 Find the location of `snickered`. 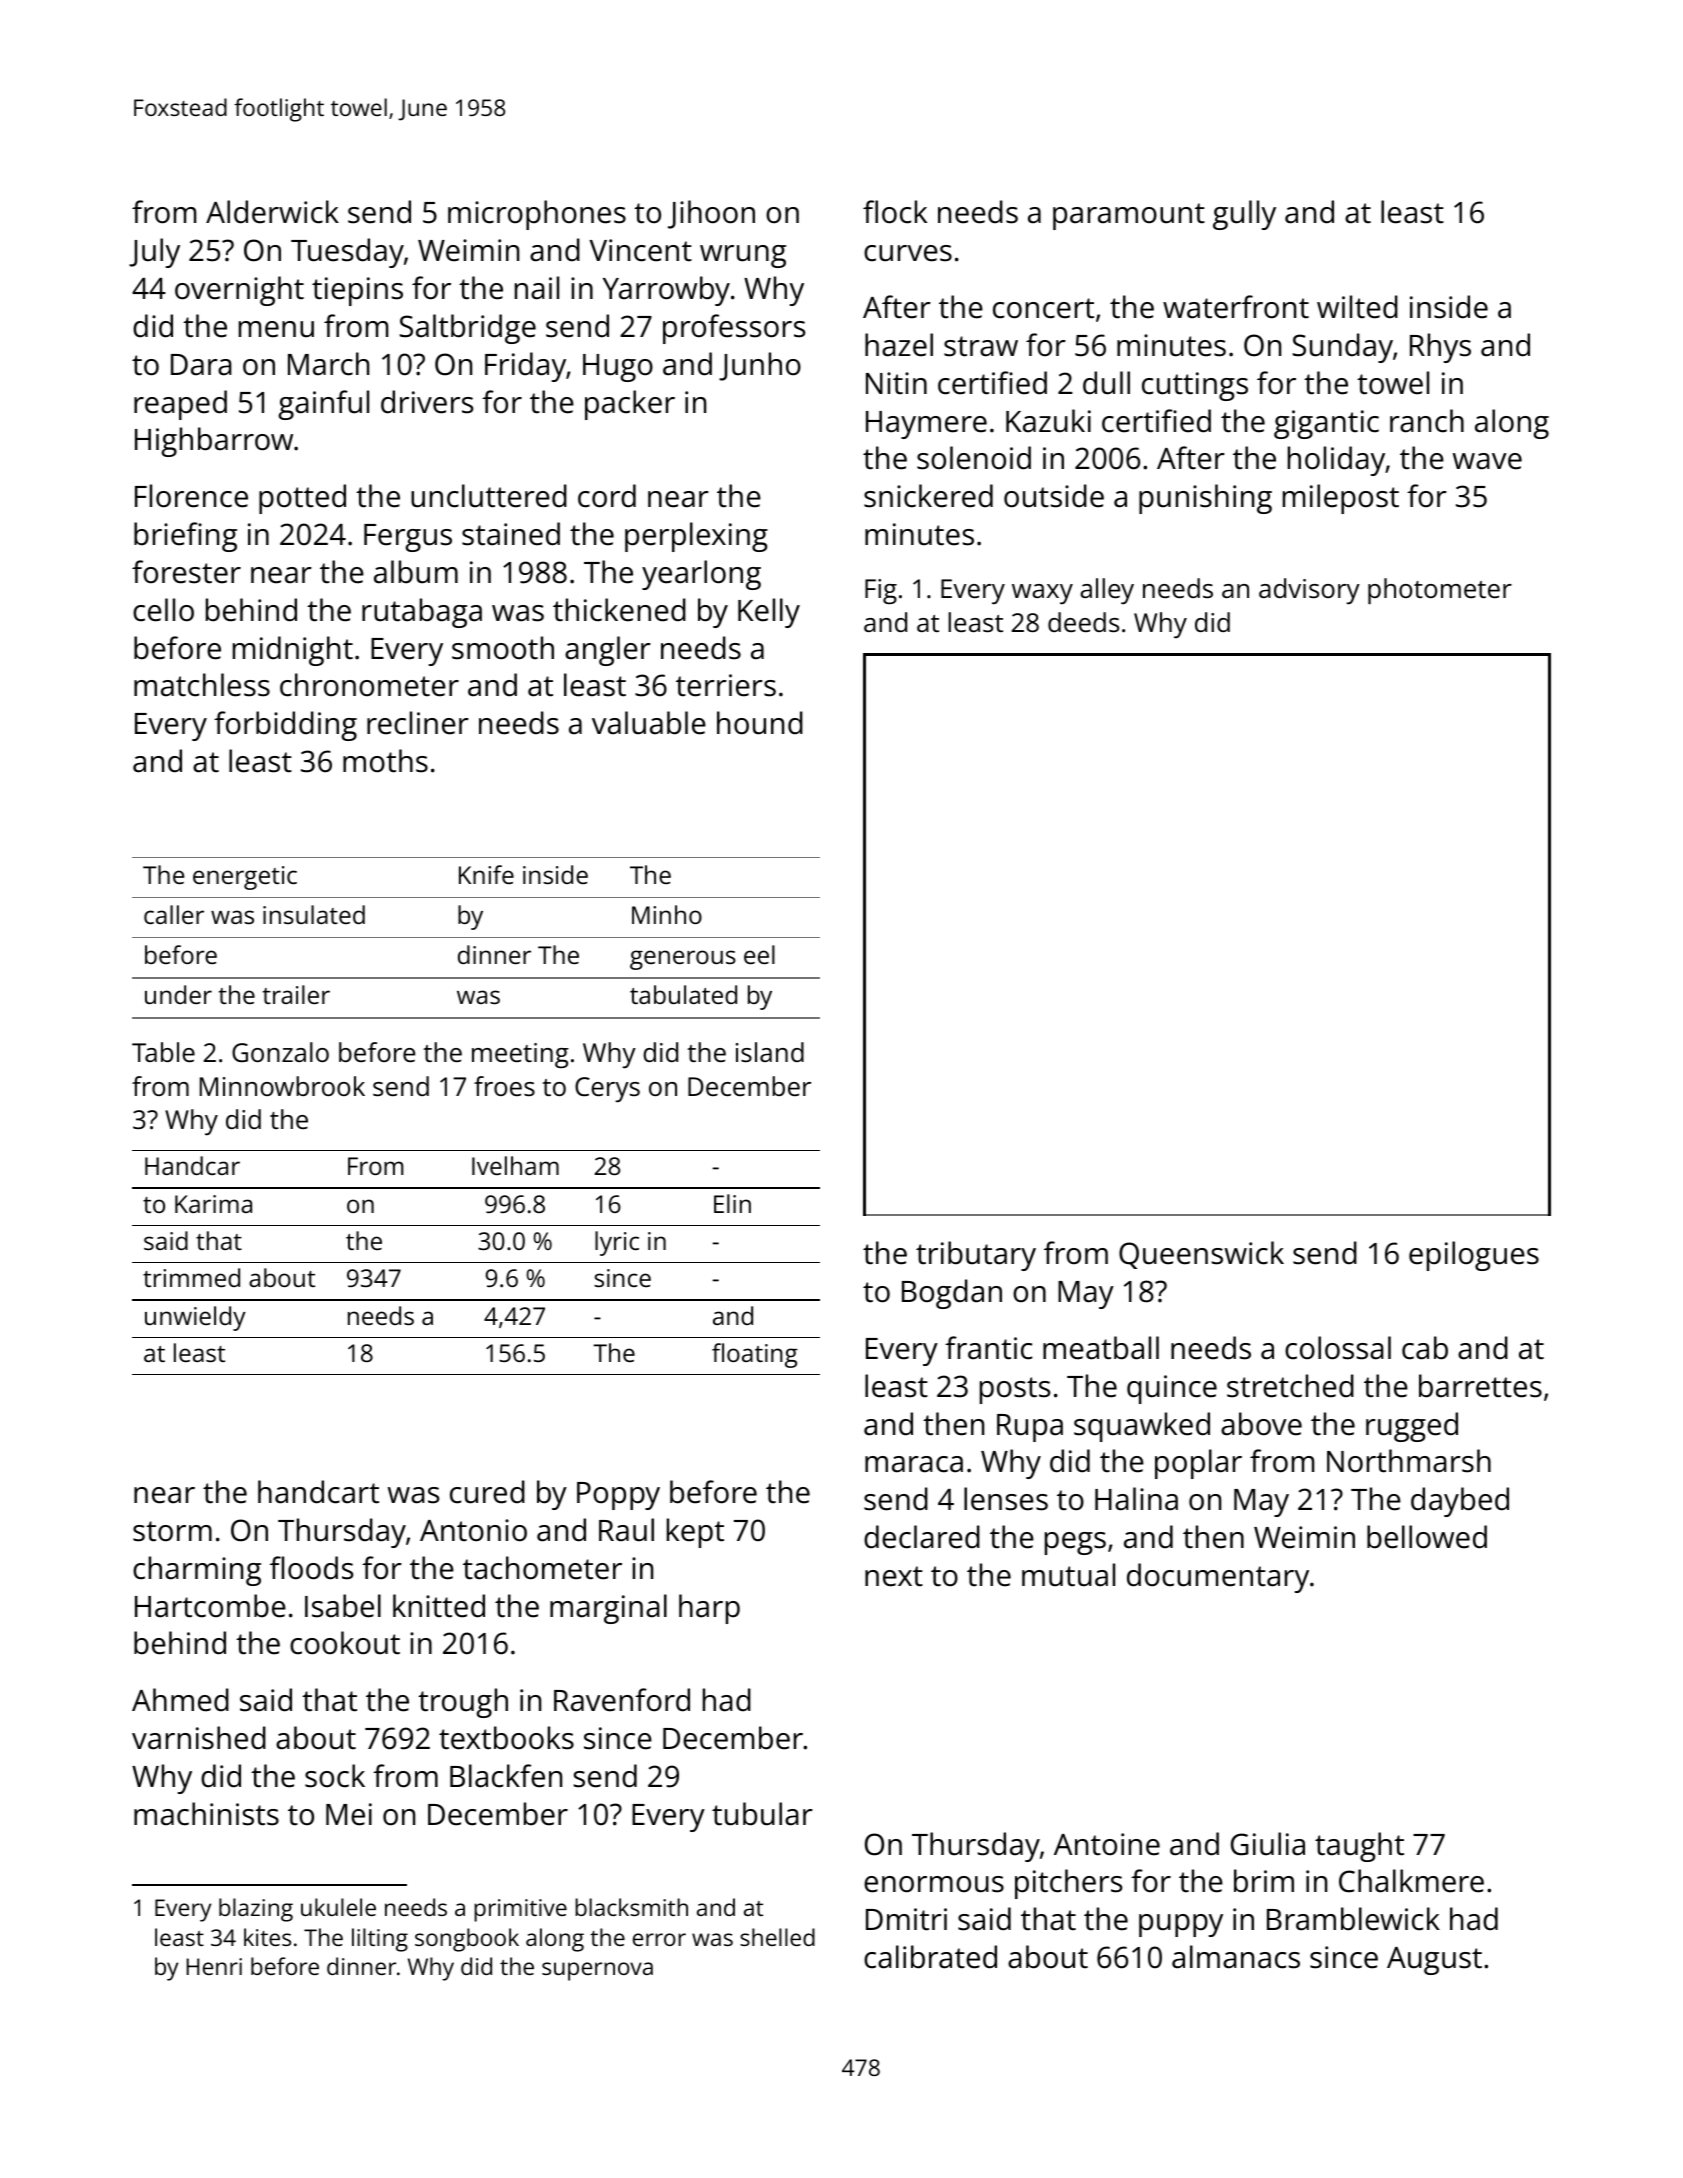

snickered is located at coordinates (928, 496).
